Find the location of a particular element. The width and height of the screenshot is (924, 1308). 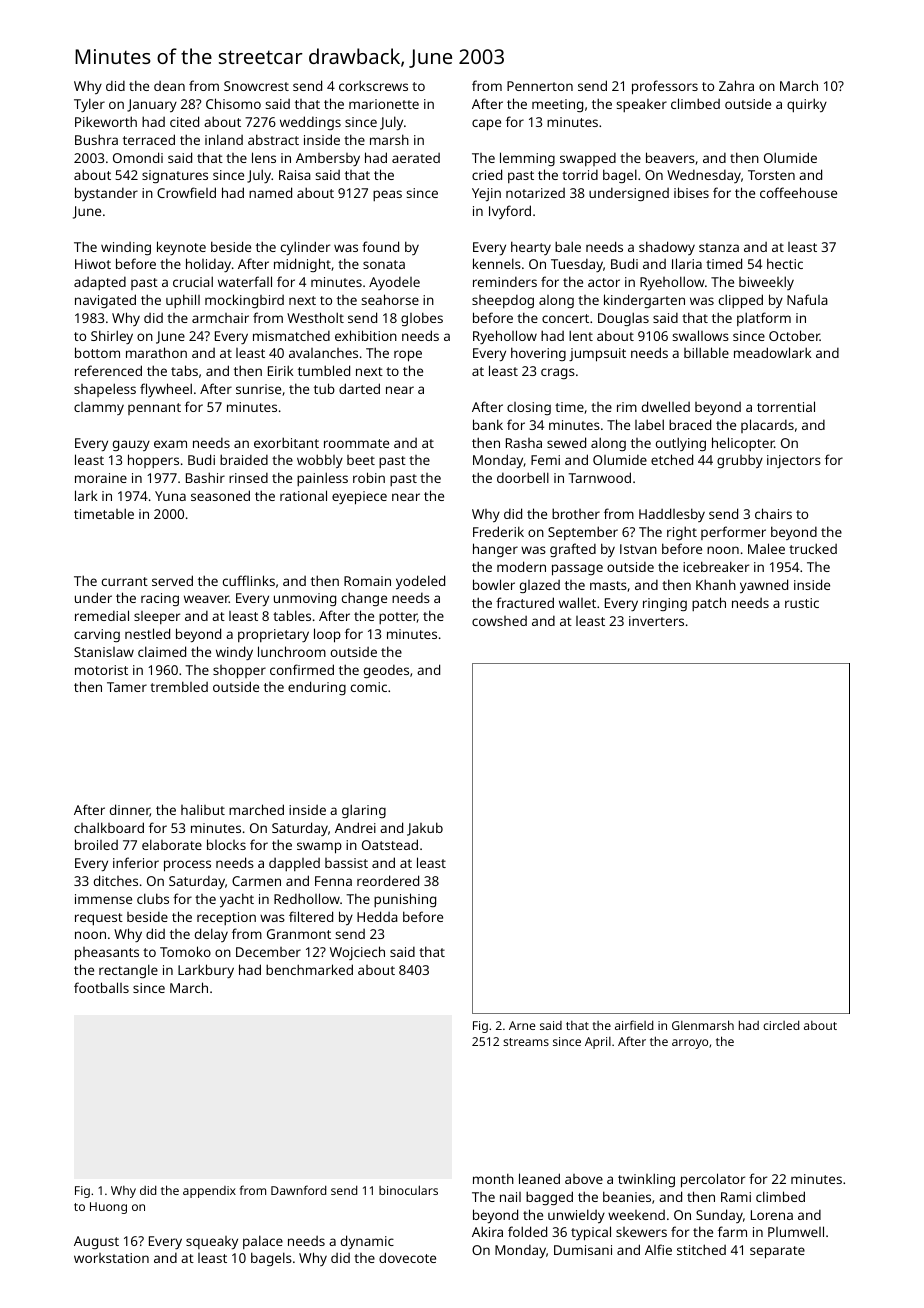

reordered is located at coordinates (388, 880).
